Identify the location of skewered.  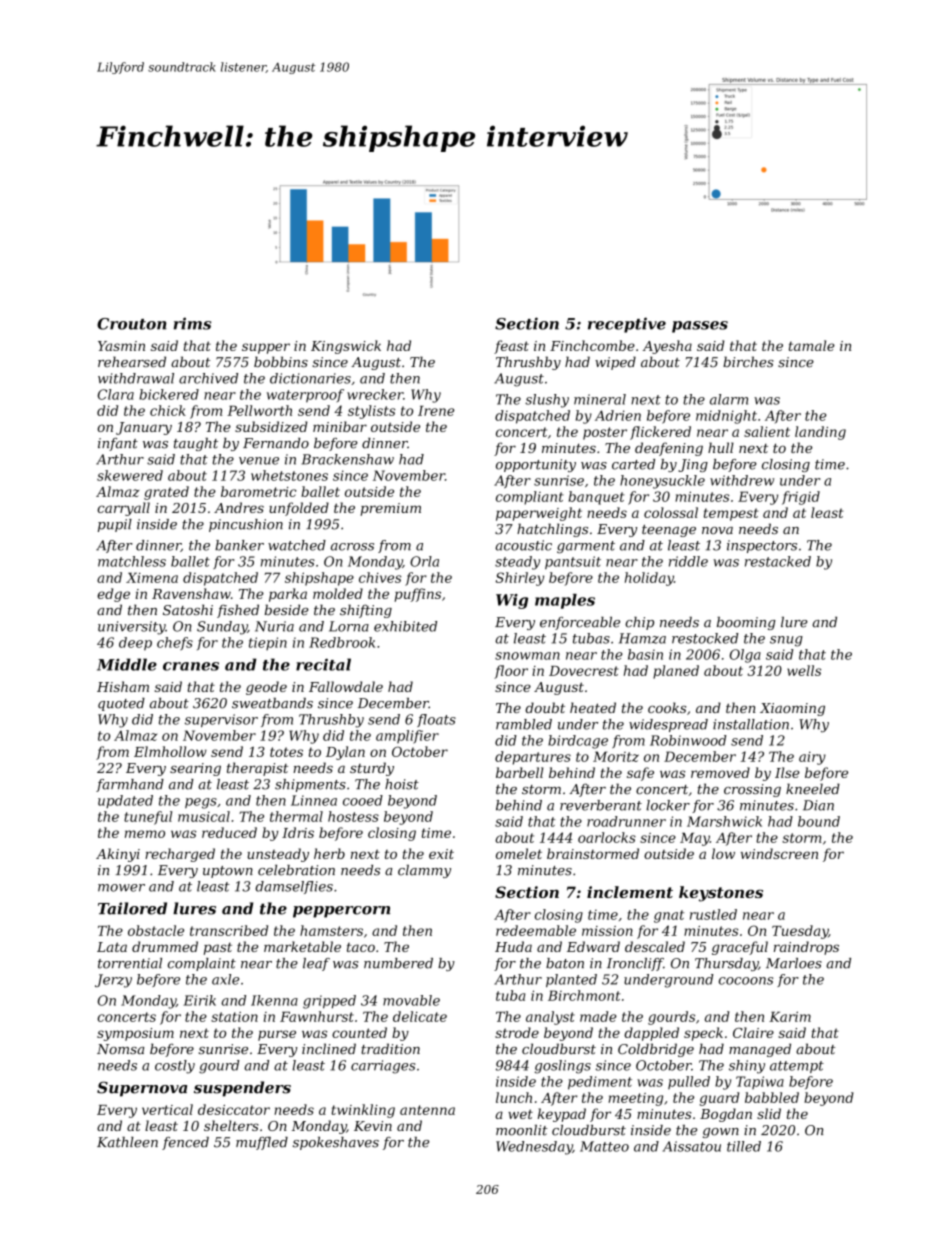
(130, 475).
